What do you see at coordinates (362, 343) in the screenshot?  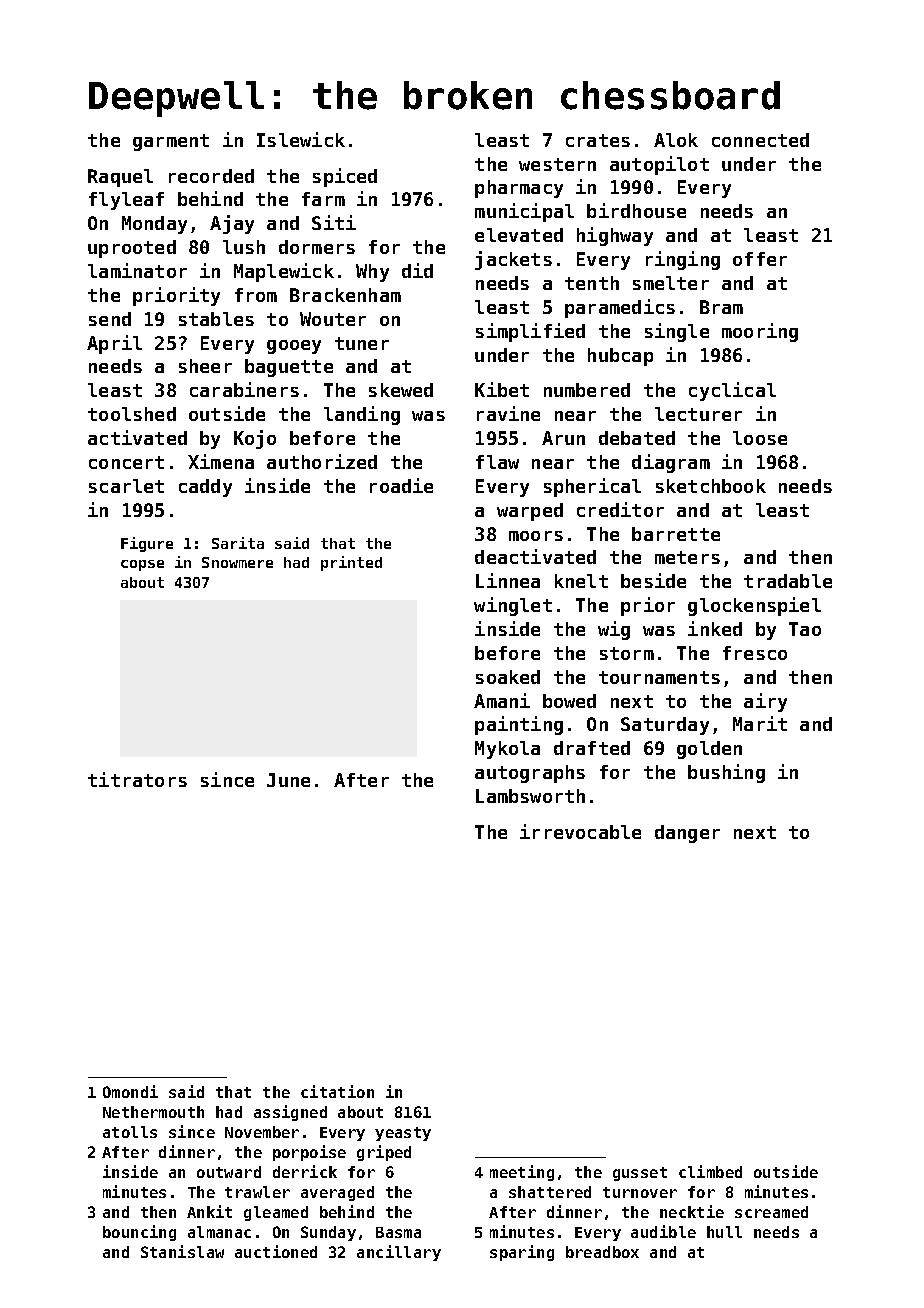 I see `tuner` at bounding box center [362, 343].
